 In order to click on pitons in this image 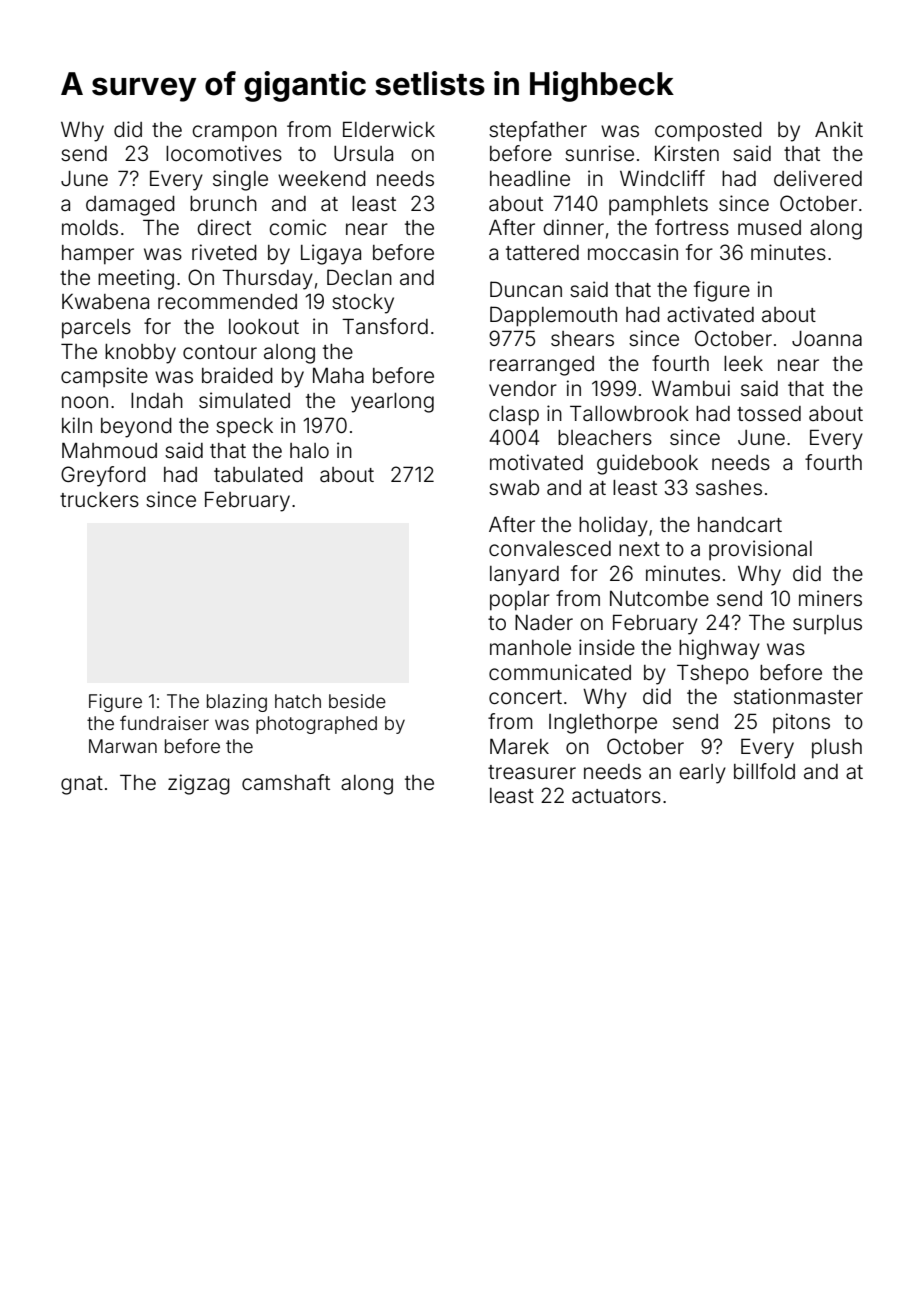, I will do `click(801, 723)`.
